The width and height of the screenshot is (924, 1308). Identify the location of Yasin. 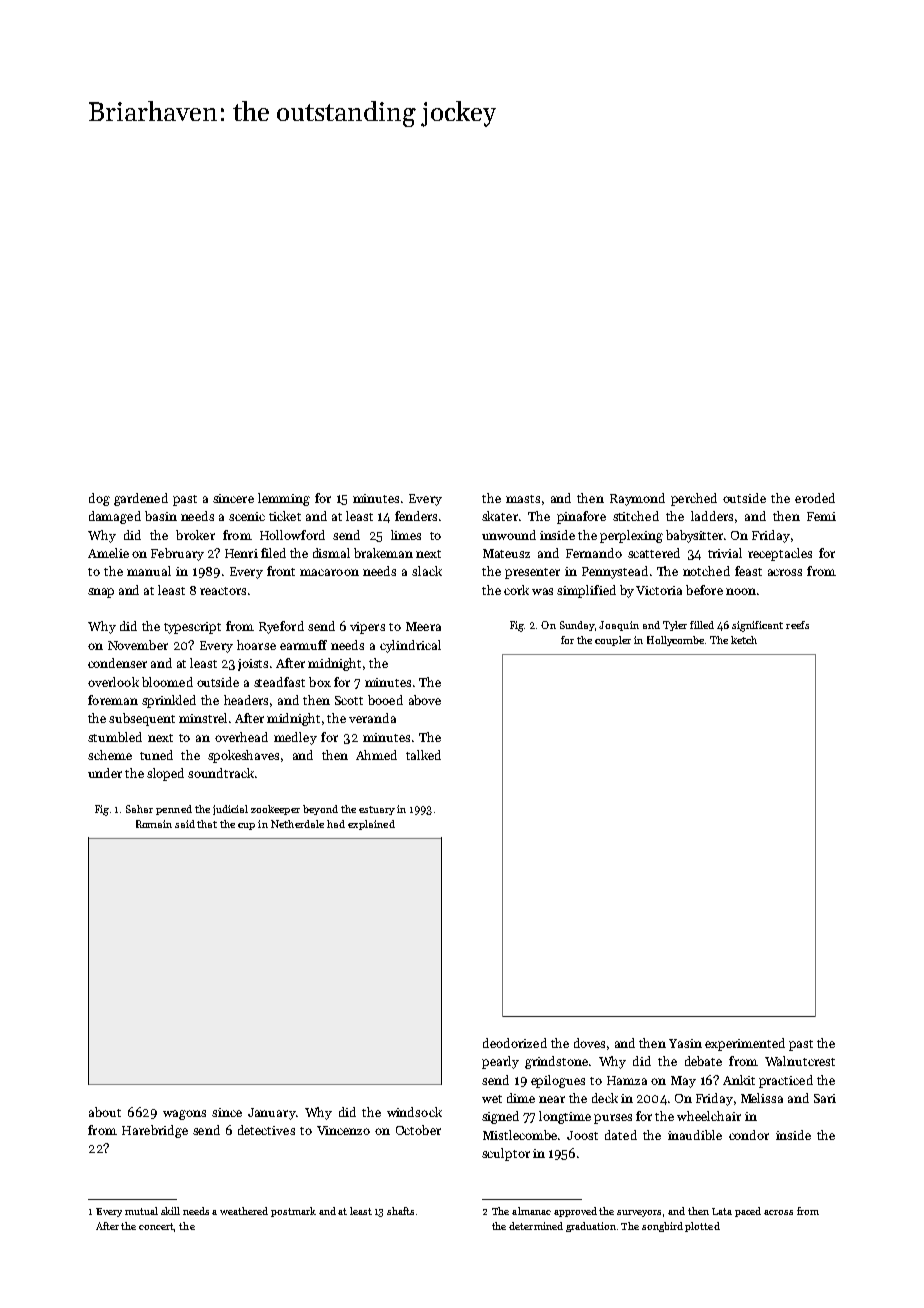
(685, 1043).
